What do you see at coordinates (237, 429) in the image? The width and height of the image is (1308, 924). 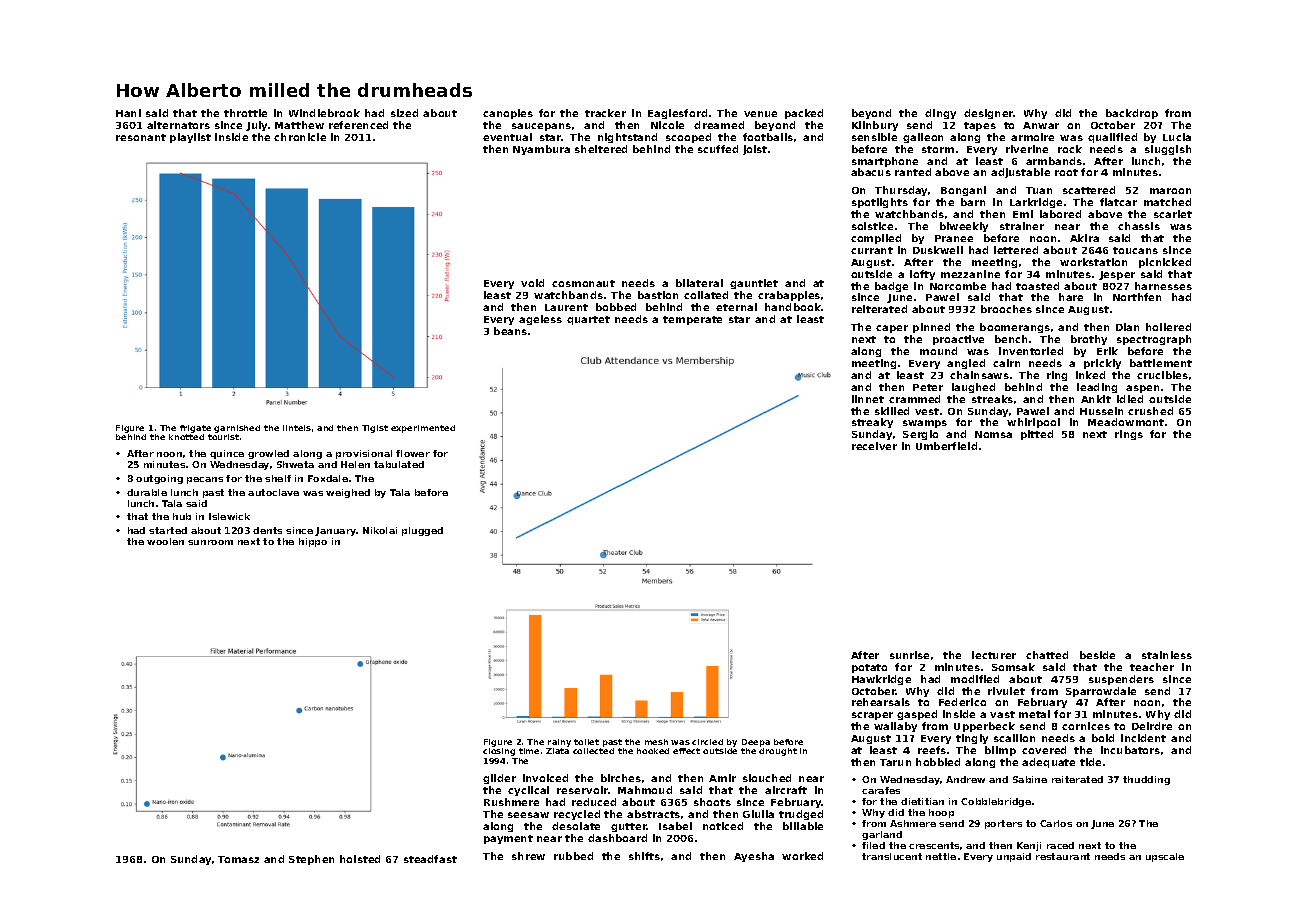 I see `garnished` at bounding box center [237, 429].
